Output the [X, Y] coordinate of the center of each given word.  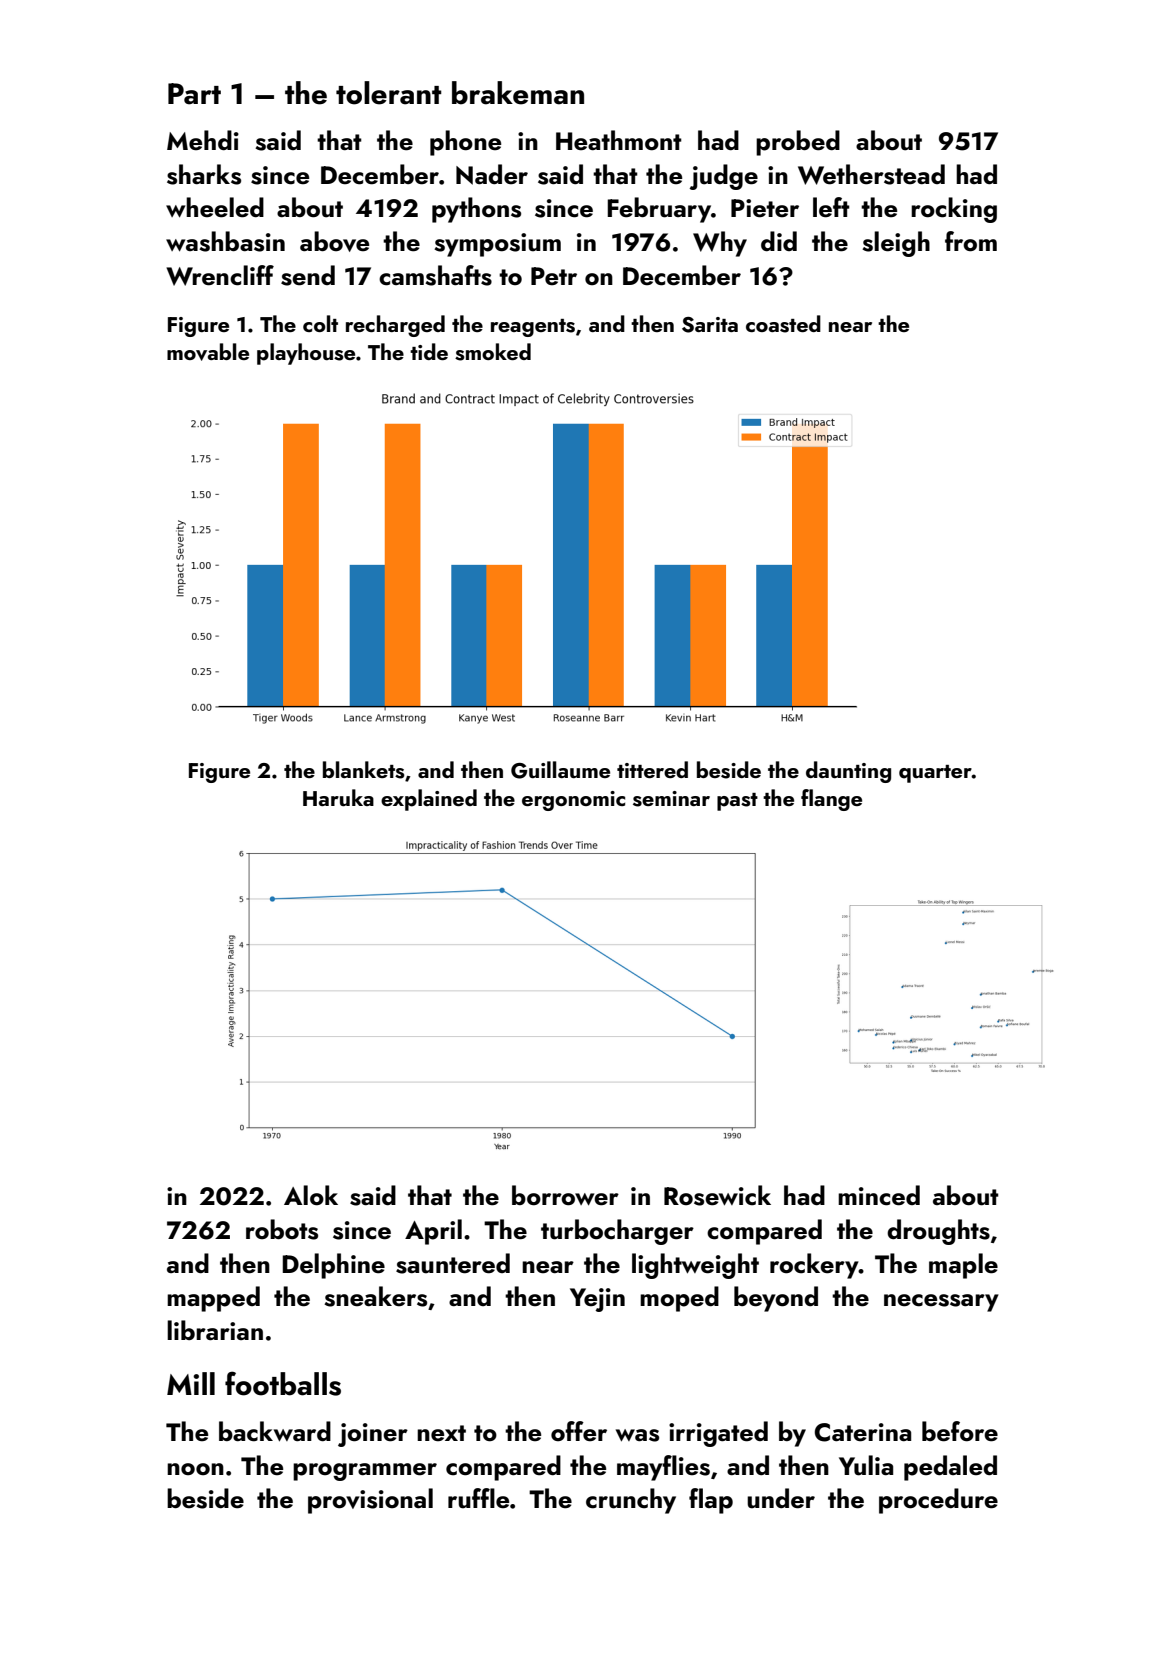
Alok [311, 1195]
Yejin [597, 1300]
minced [879, 1195]
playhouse [306, 354]
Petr [554, 276]
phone [465, 143]
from [971, 241]
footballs [283, 1383]
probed [798, 143]
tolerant [389, 93]
